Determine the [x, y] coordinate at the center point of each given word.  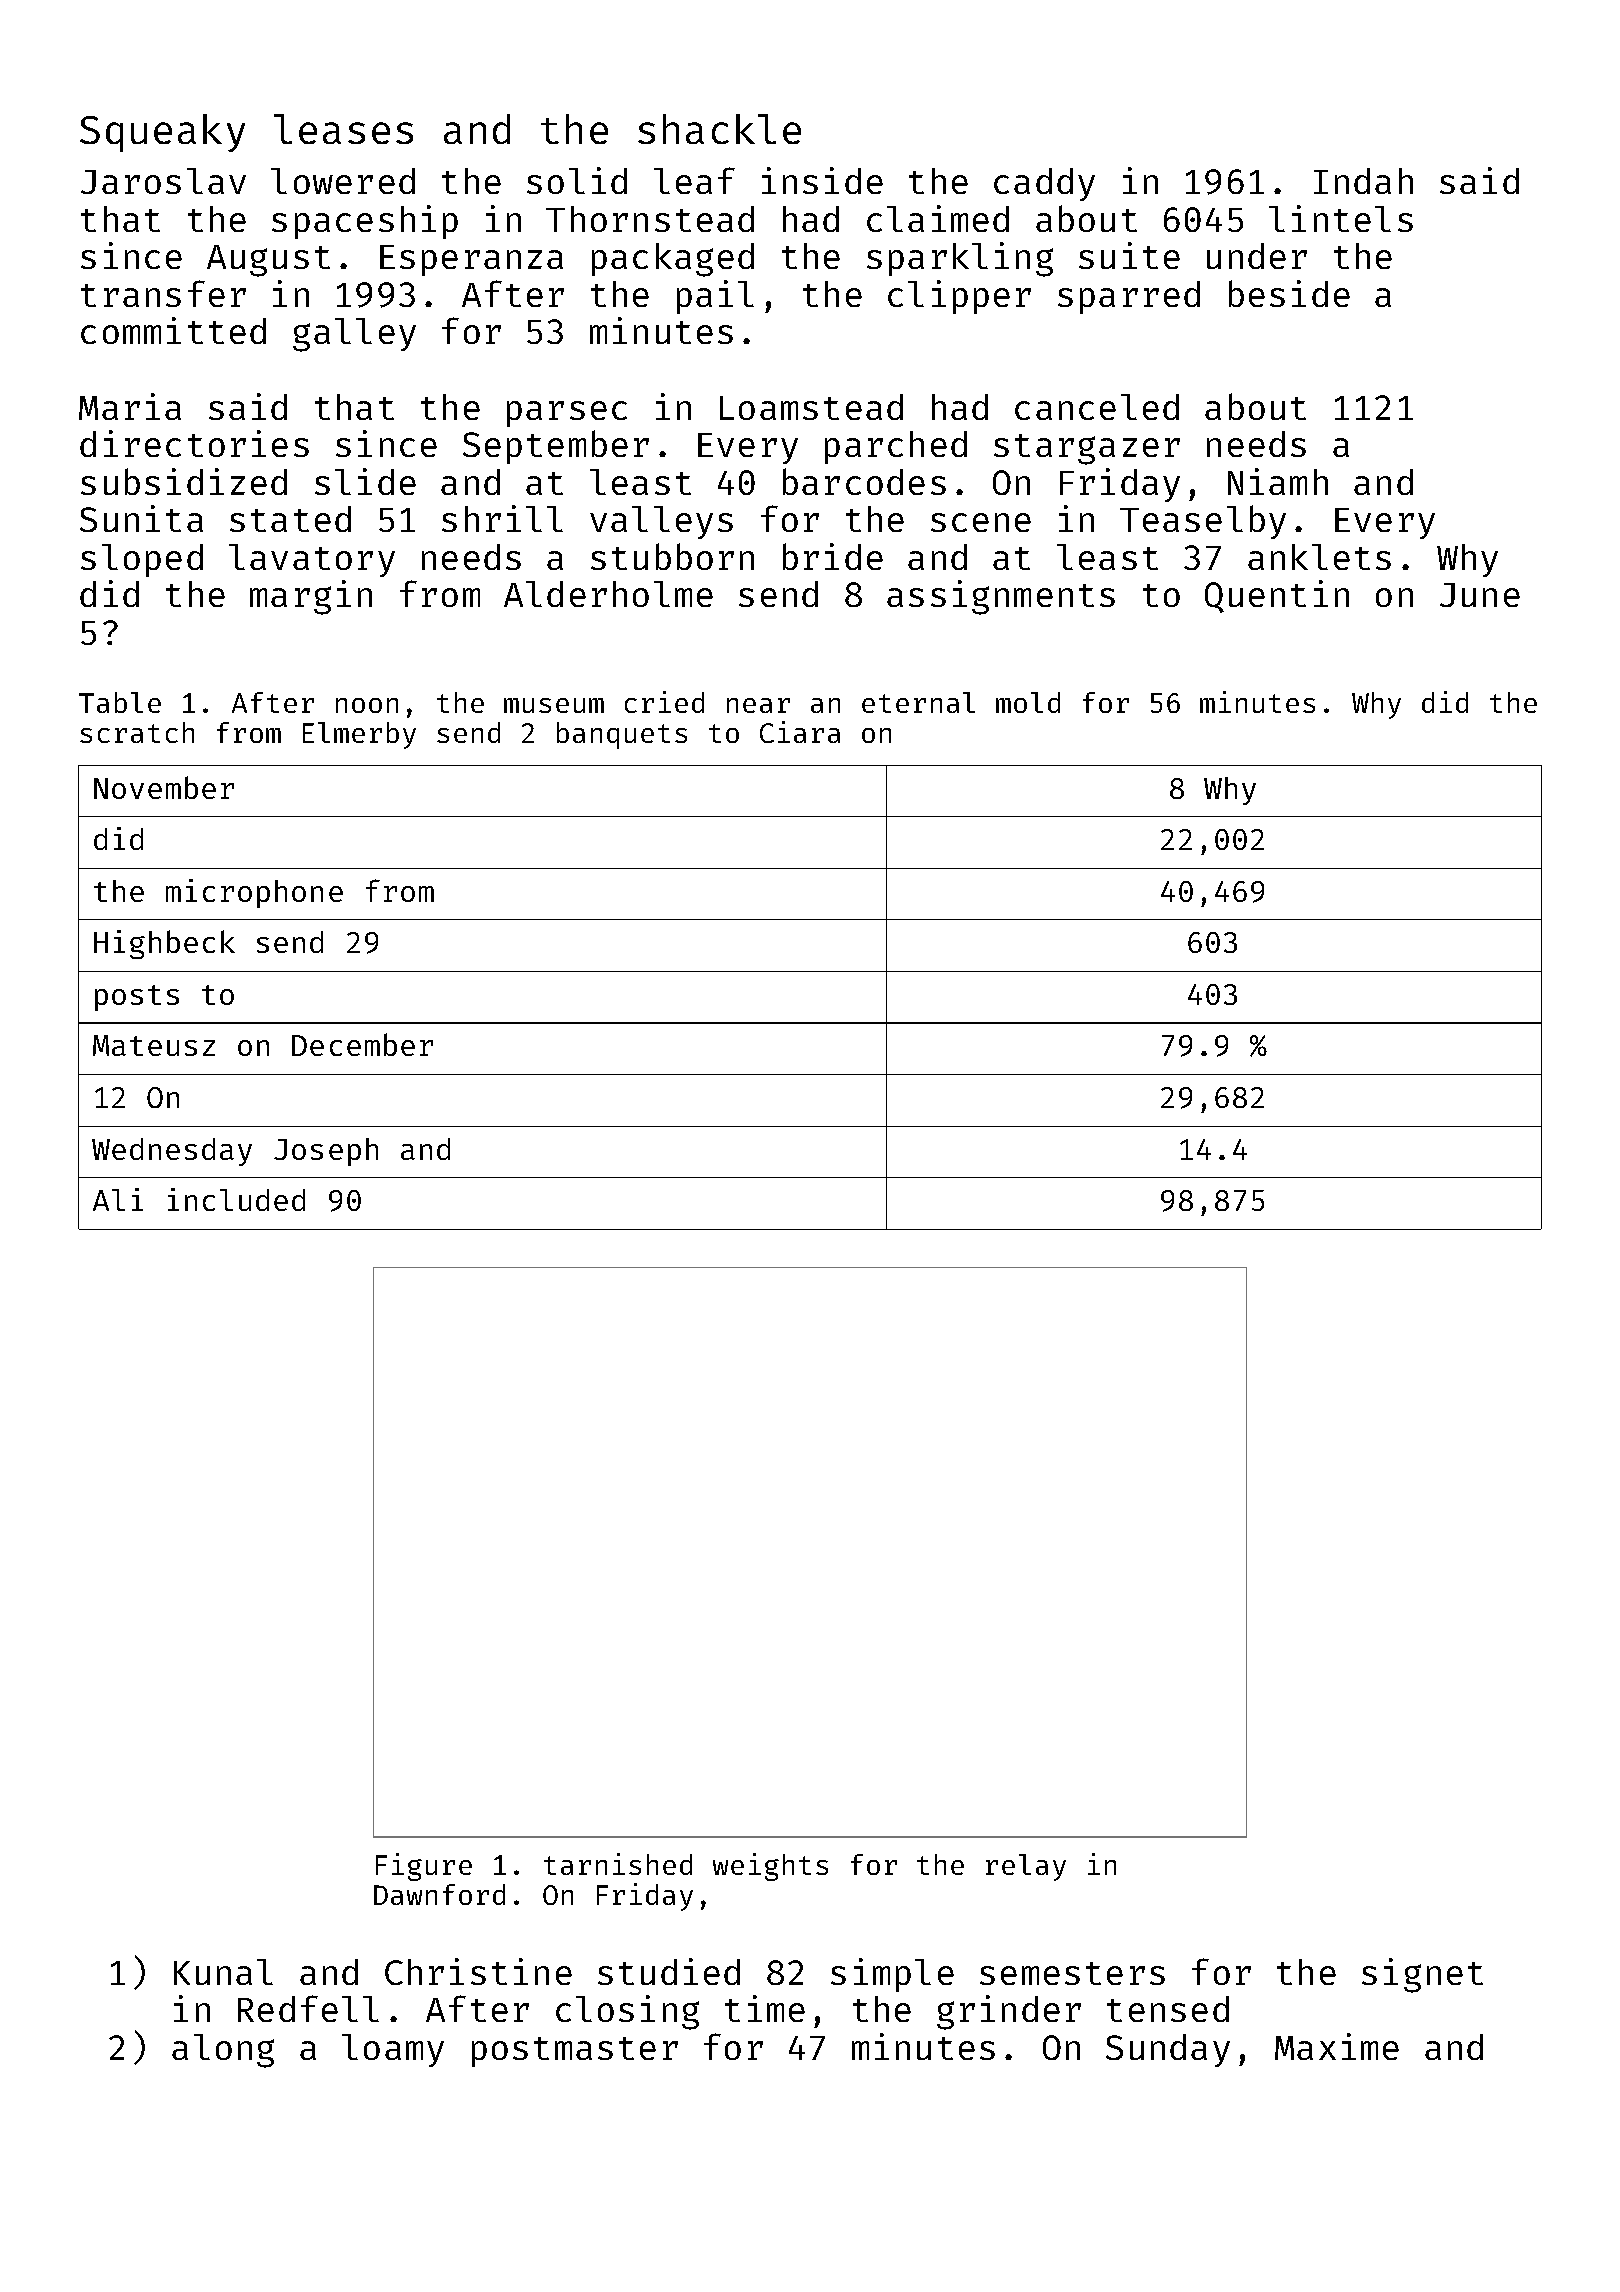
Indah [1363, 181]
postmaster [575, 2052]
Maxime [1337, 2046]
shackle [719, 129]
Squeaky [162, 133]
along [223, 2051]
